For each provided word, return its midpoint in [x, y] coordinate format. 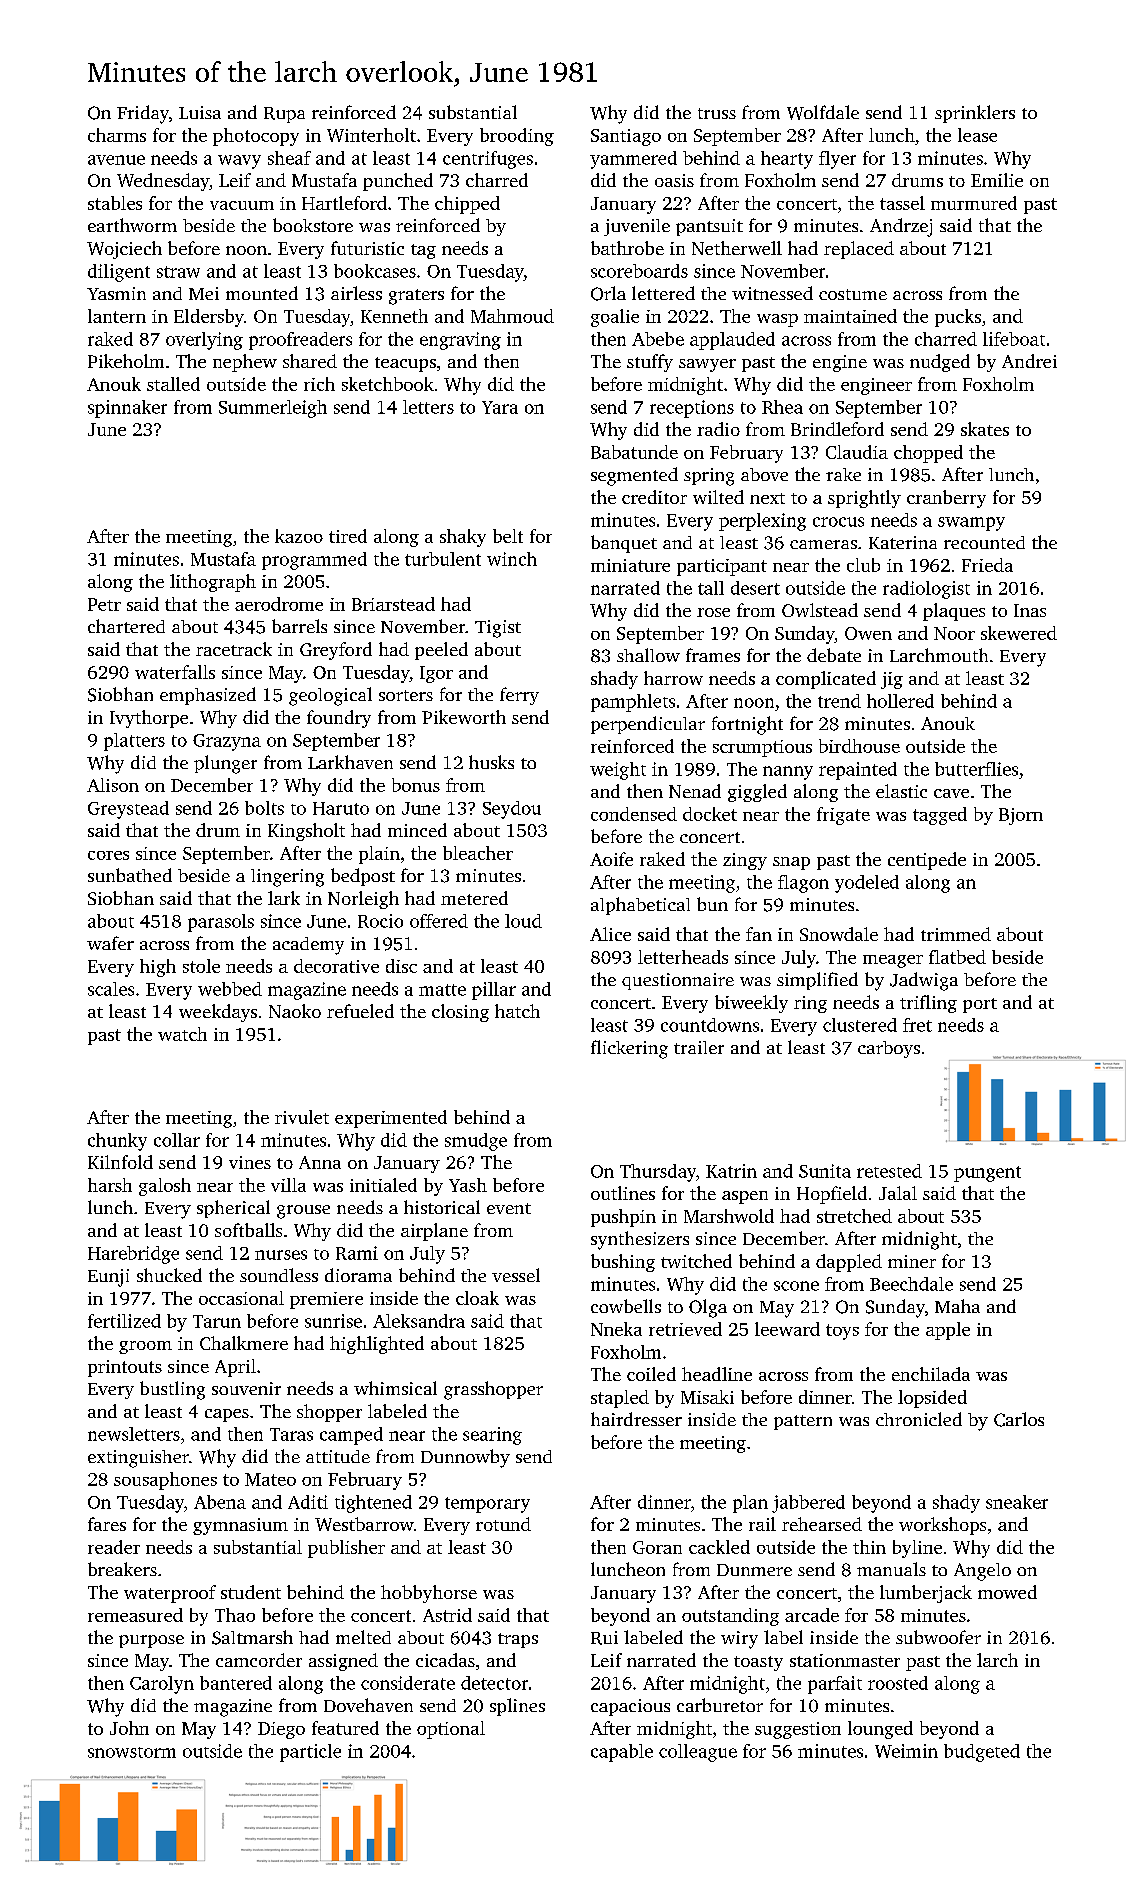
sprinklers [975, 114]
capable [622, 1753]
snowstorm [132, 1752]
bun [712, 904]
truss [717, 113]
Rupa [284, 115]
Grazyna [227, 742]
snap [791, 863]
